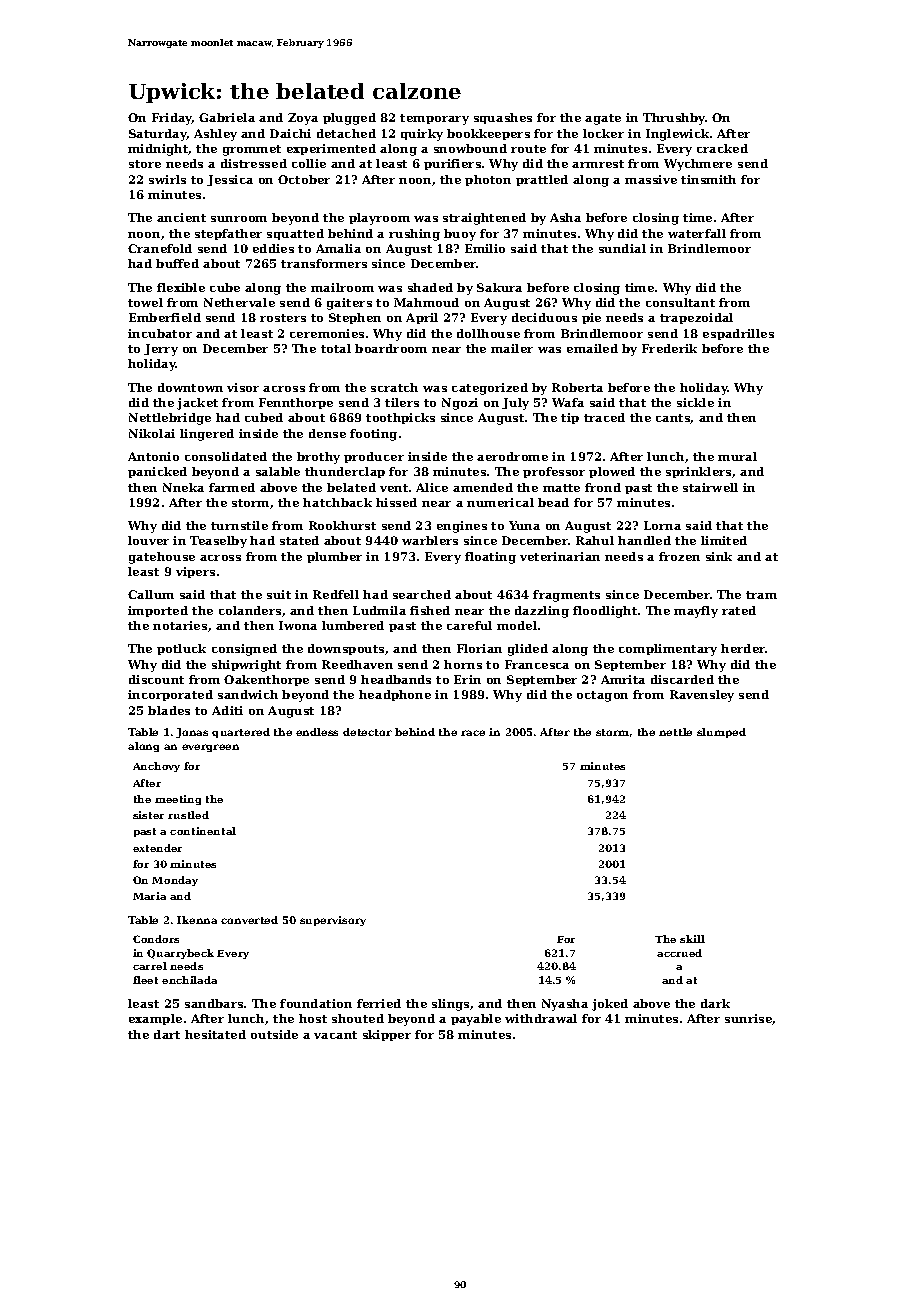 This screenshot has height=1316, width=908. Describe the element at coordinates (692, 939) in the screenshot. I see `skill` at that location.
